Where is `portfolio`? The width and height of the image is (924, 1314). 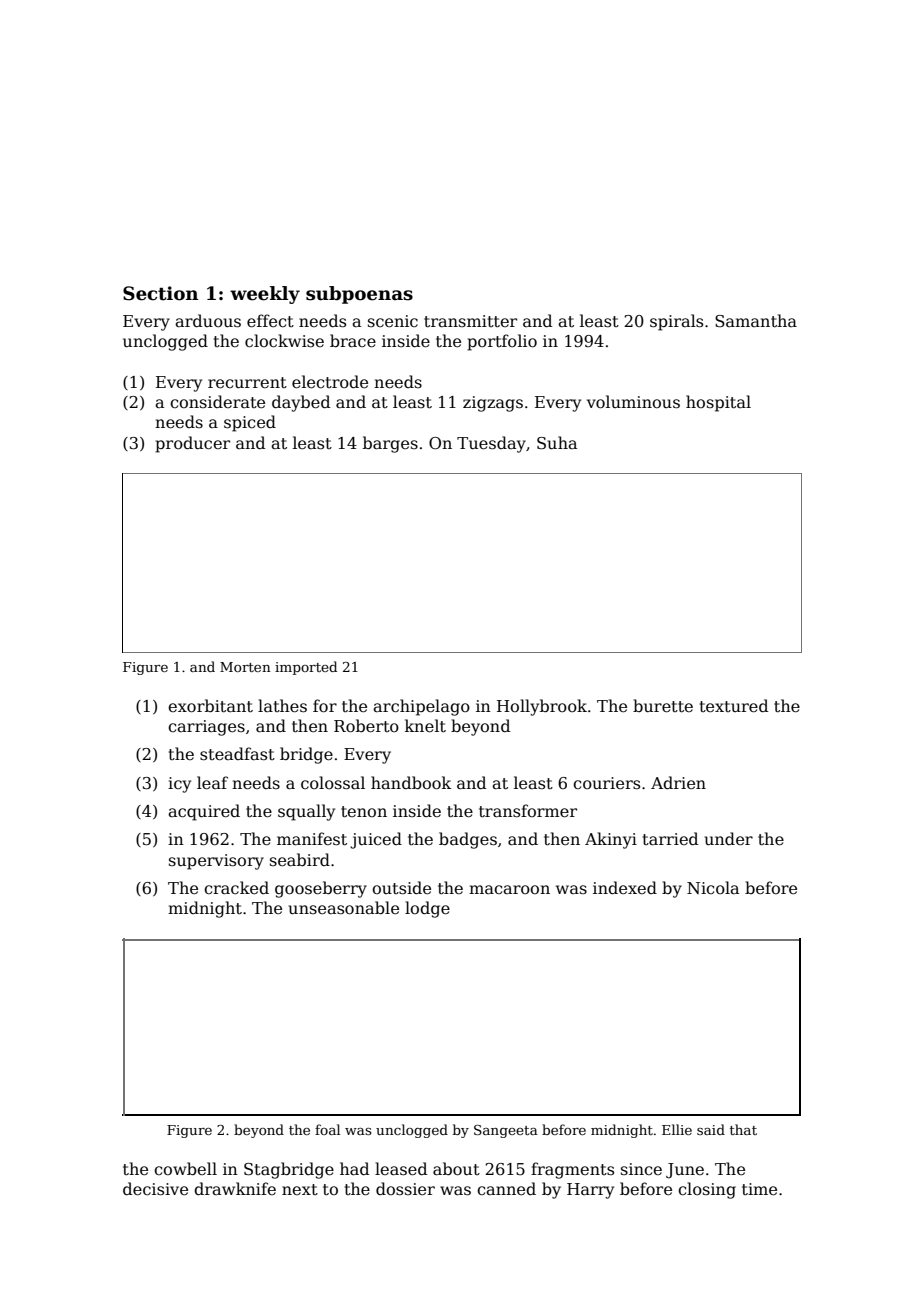
portfolio is located at coordinates (502, 342).
